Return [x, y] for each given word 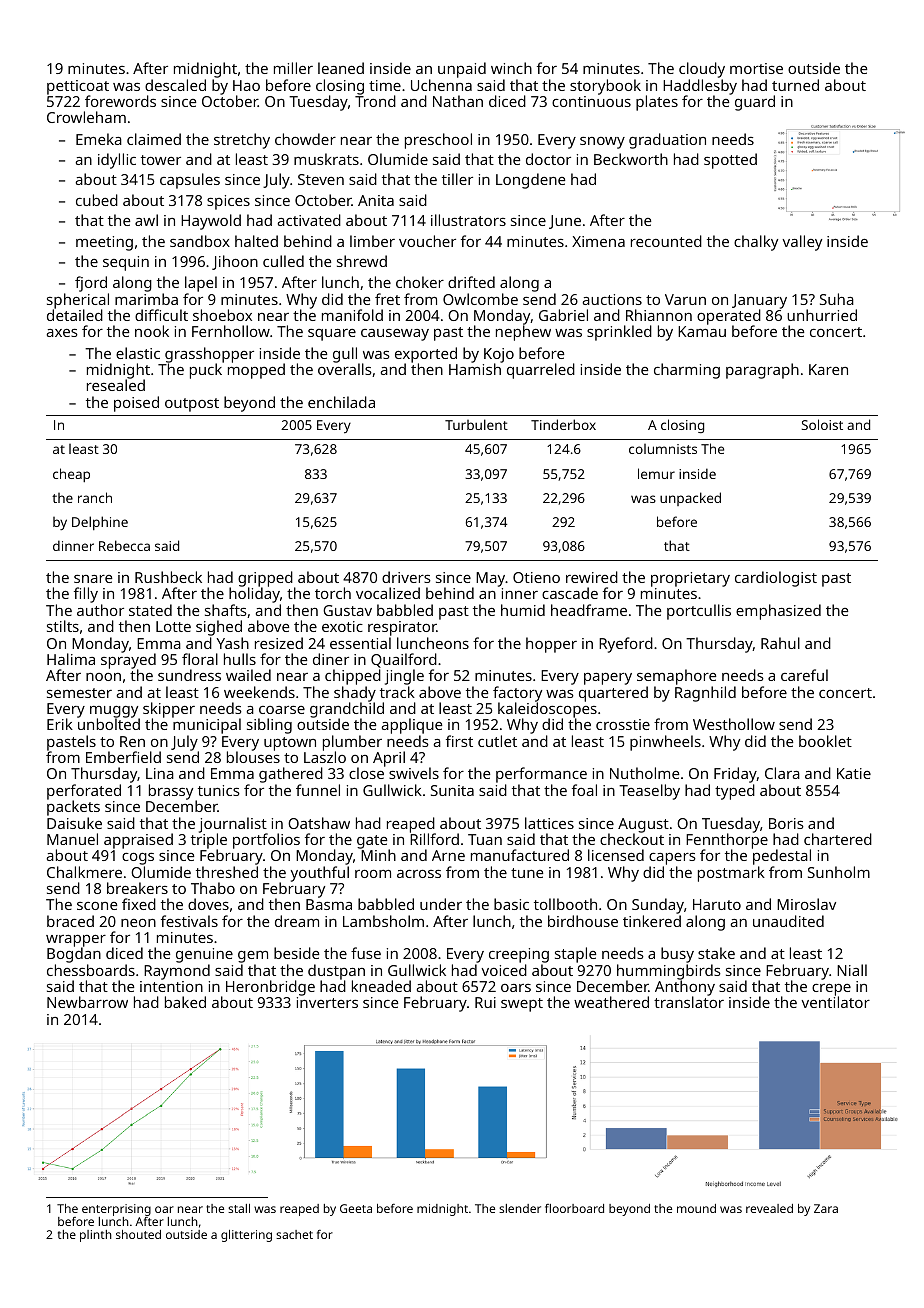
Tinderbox [563, 424]
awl [146, 220]
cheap [71, 475]
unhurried [822, 315]
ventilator [835, 1002]
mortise [756, 68]
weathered [611, 1002]
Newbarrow [87, 1002]
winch [511, 68]
